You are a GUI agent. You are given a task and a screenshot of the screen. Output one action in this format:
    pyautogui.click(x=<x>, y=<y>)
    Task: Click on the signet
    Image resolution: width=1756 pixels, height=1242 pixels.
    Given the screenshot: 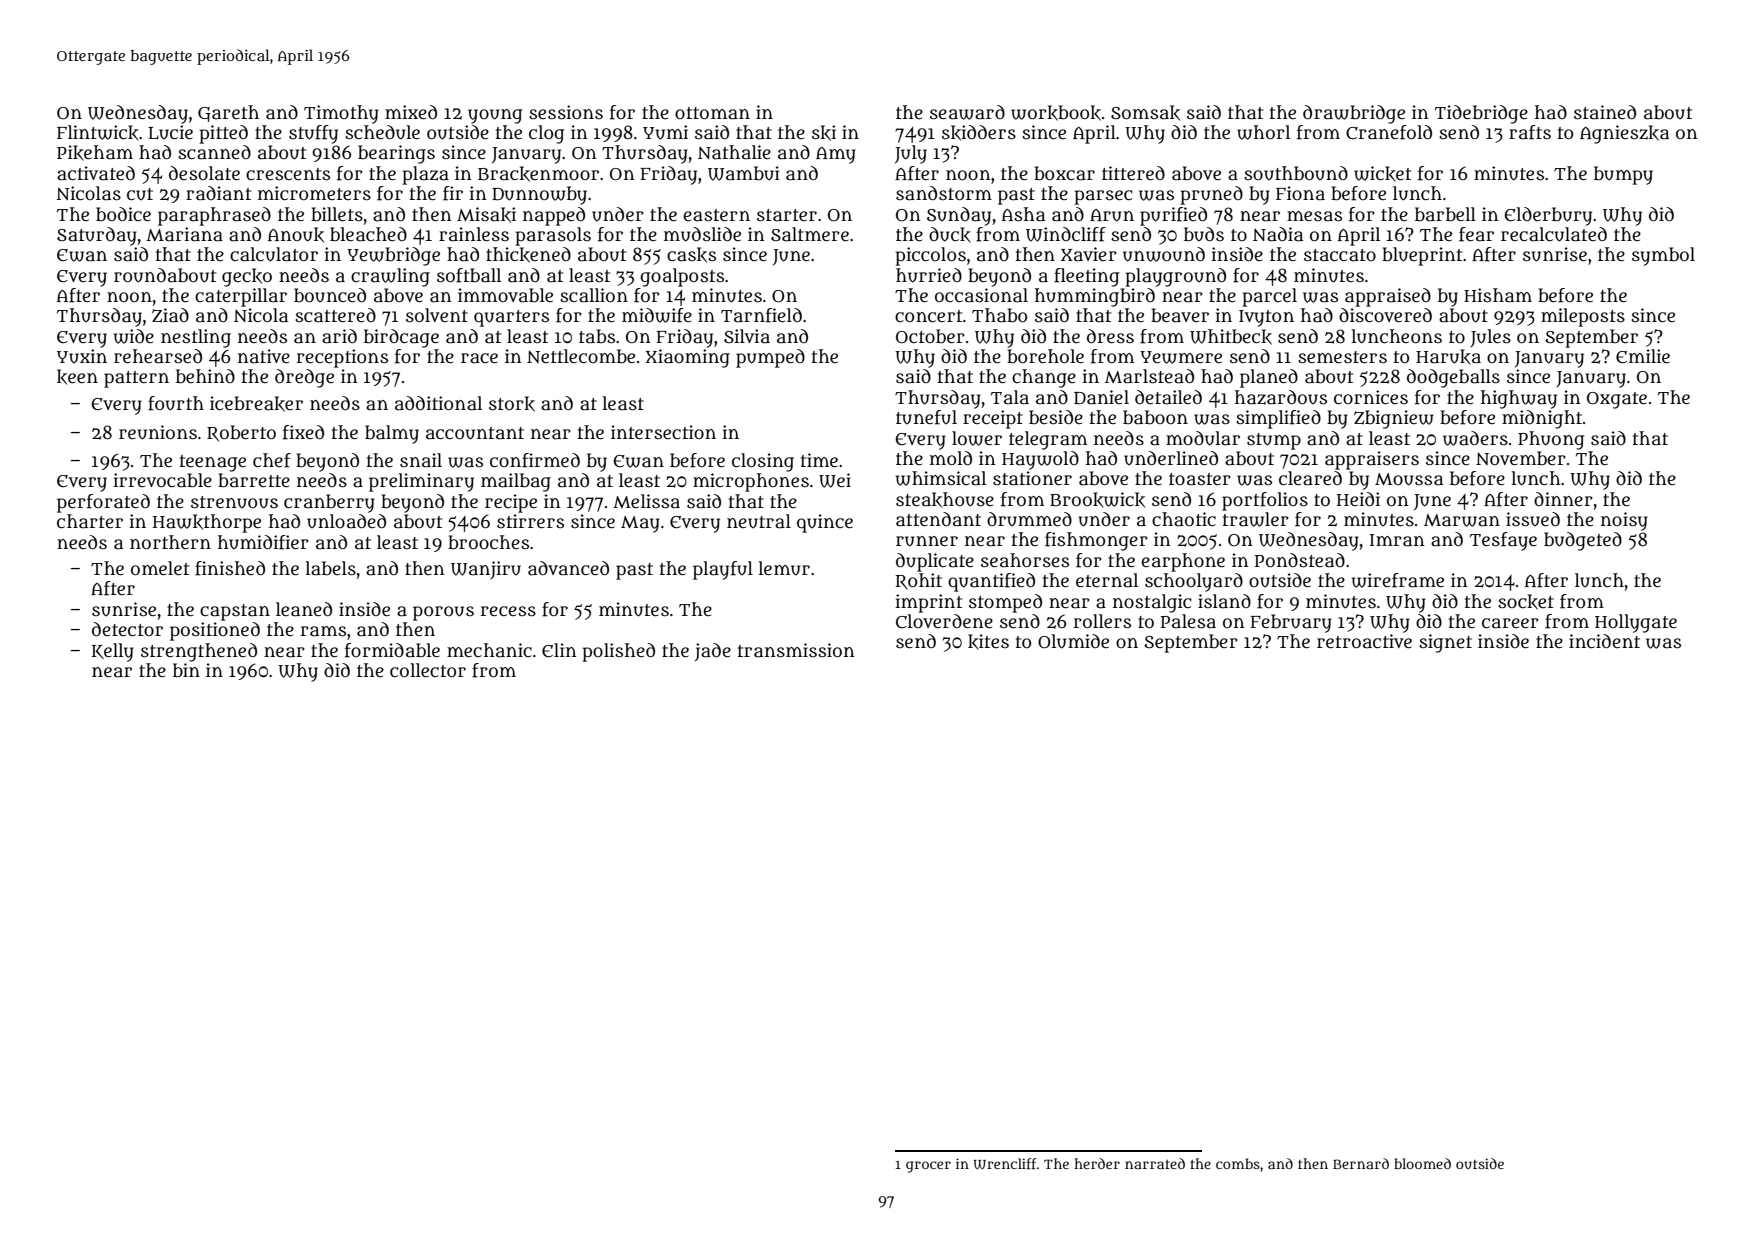 What is the action you would take?
    pyautogui.click(x=1445, y=643)
